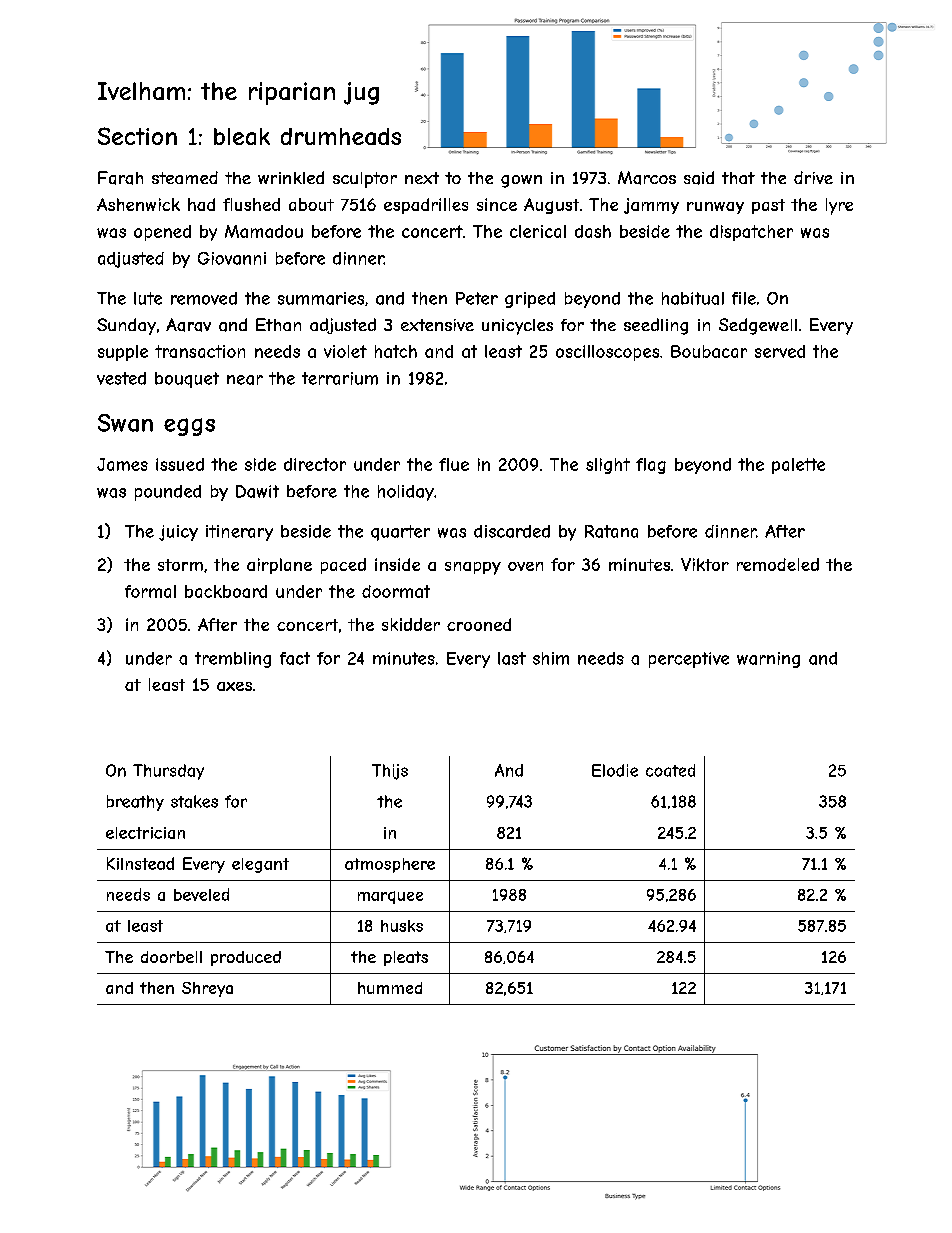 The height and width of the page is (1233, 952). What do you see at coordinates (390, 988) in the page?
I see `hummed` at bounding box center [390, 988].
